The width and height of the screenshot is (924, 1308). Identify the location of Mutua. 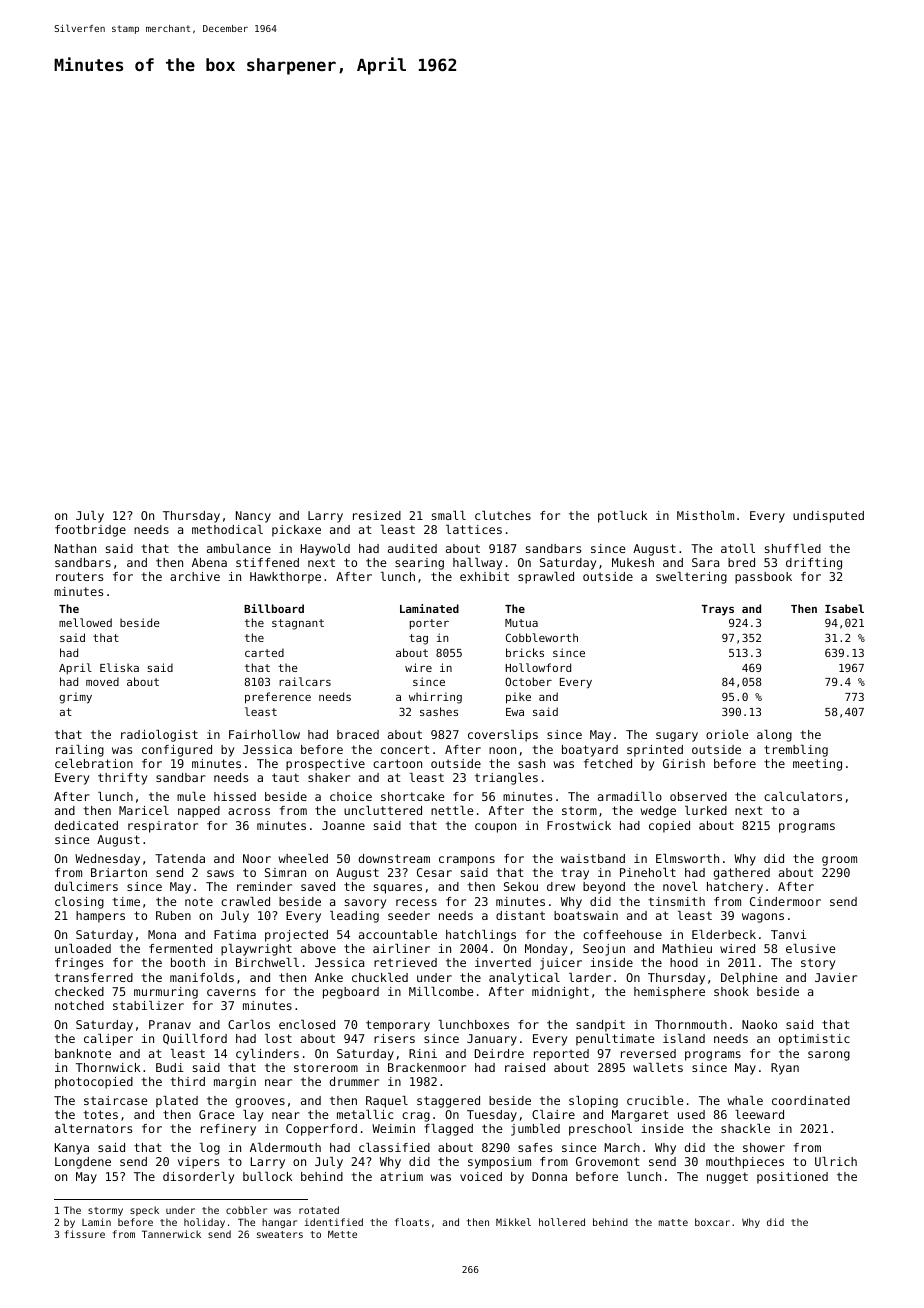
(521, 623).
